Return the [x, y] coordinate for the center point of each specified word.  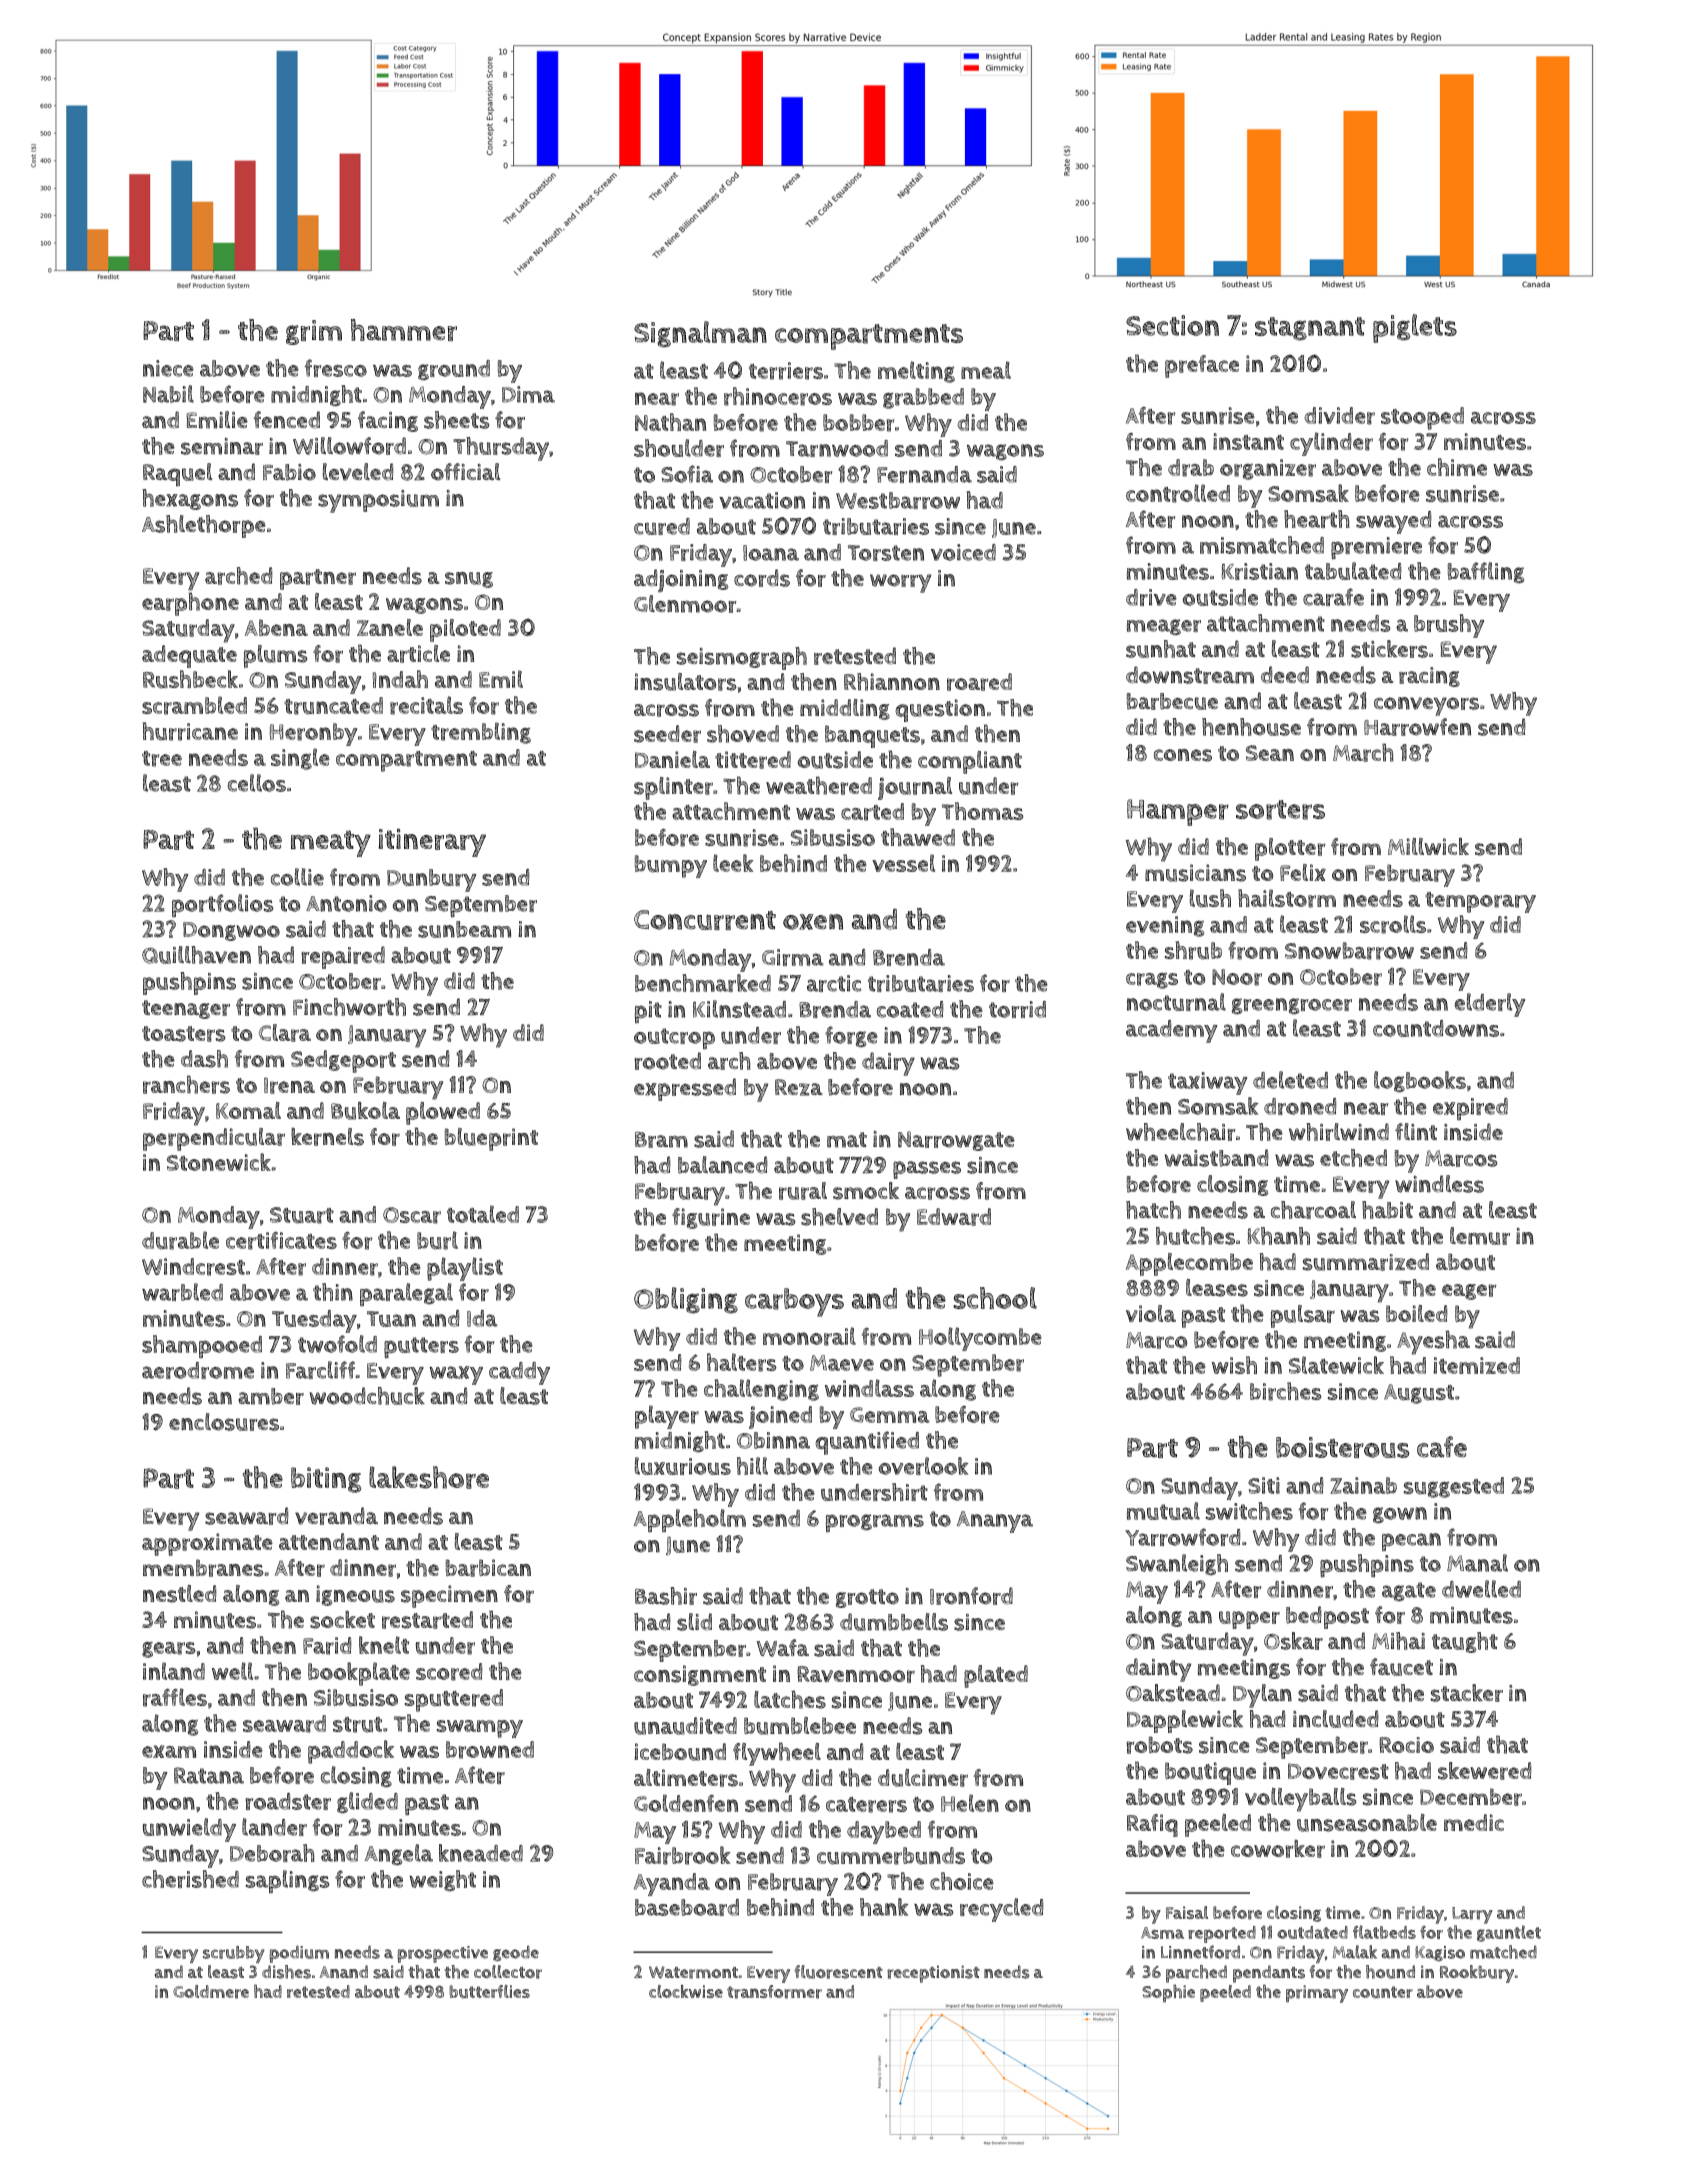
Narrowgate [956, 1141]
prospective [442, 1954]
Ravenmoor [856, 1674]
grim [314, 332]
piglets [1415, 328]
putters [421, 1348]
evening [1165, 926]
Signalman [700, 334]
